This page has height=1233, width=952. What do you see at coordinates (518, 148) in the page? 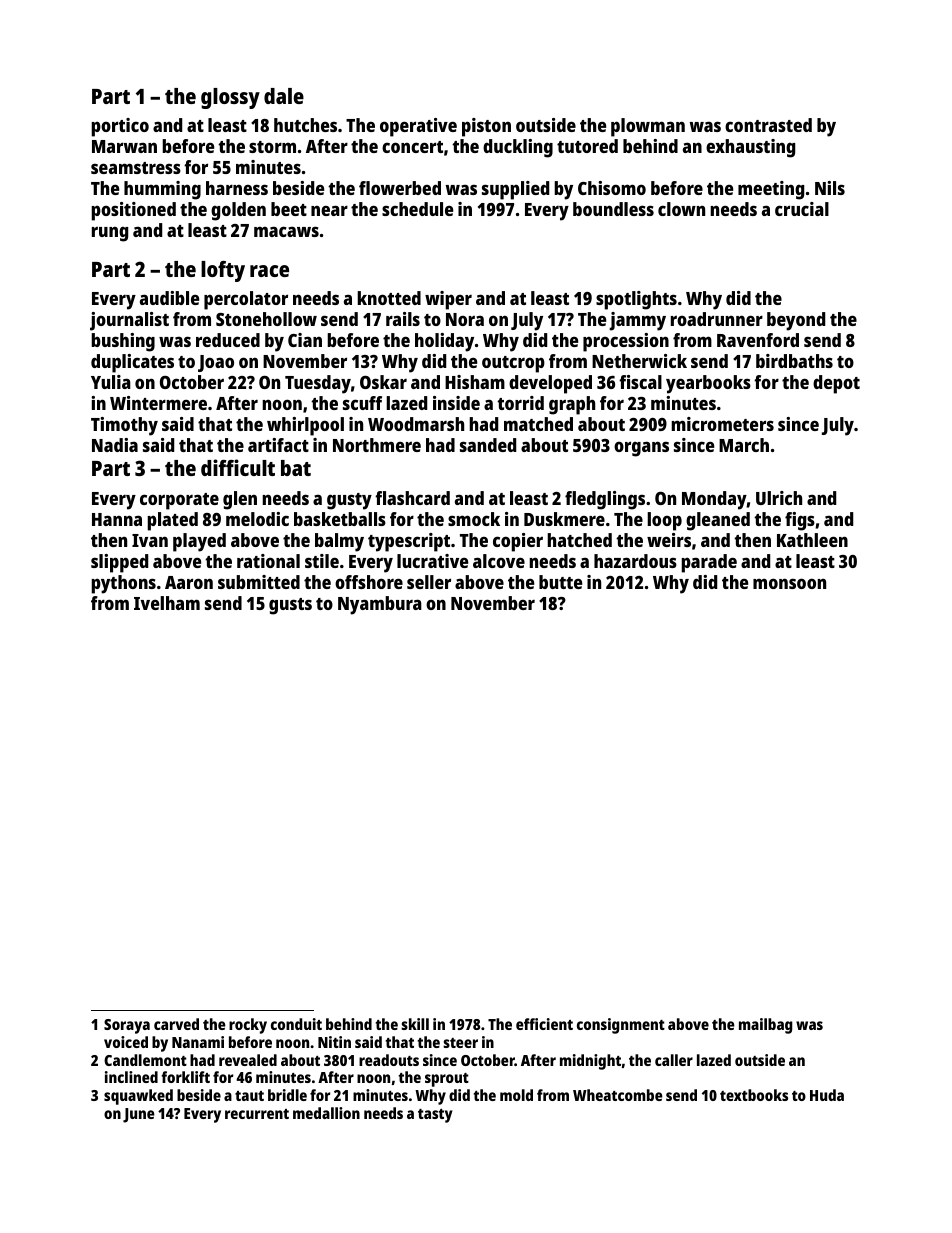
I see `duckling` at bounding box center [518, 148].
